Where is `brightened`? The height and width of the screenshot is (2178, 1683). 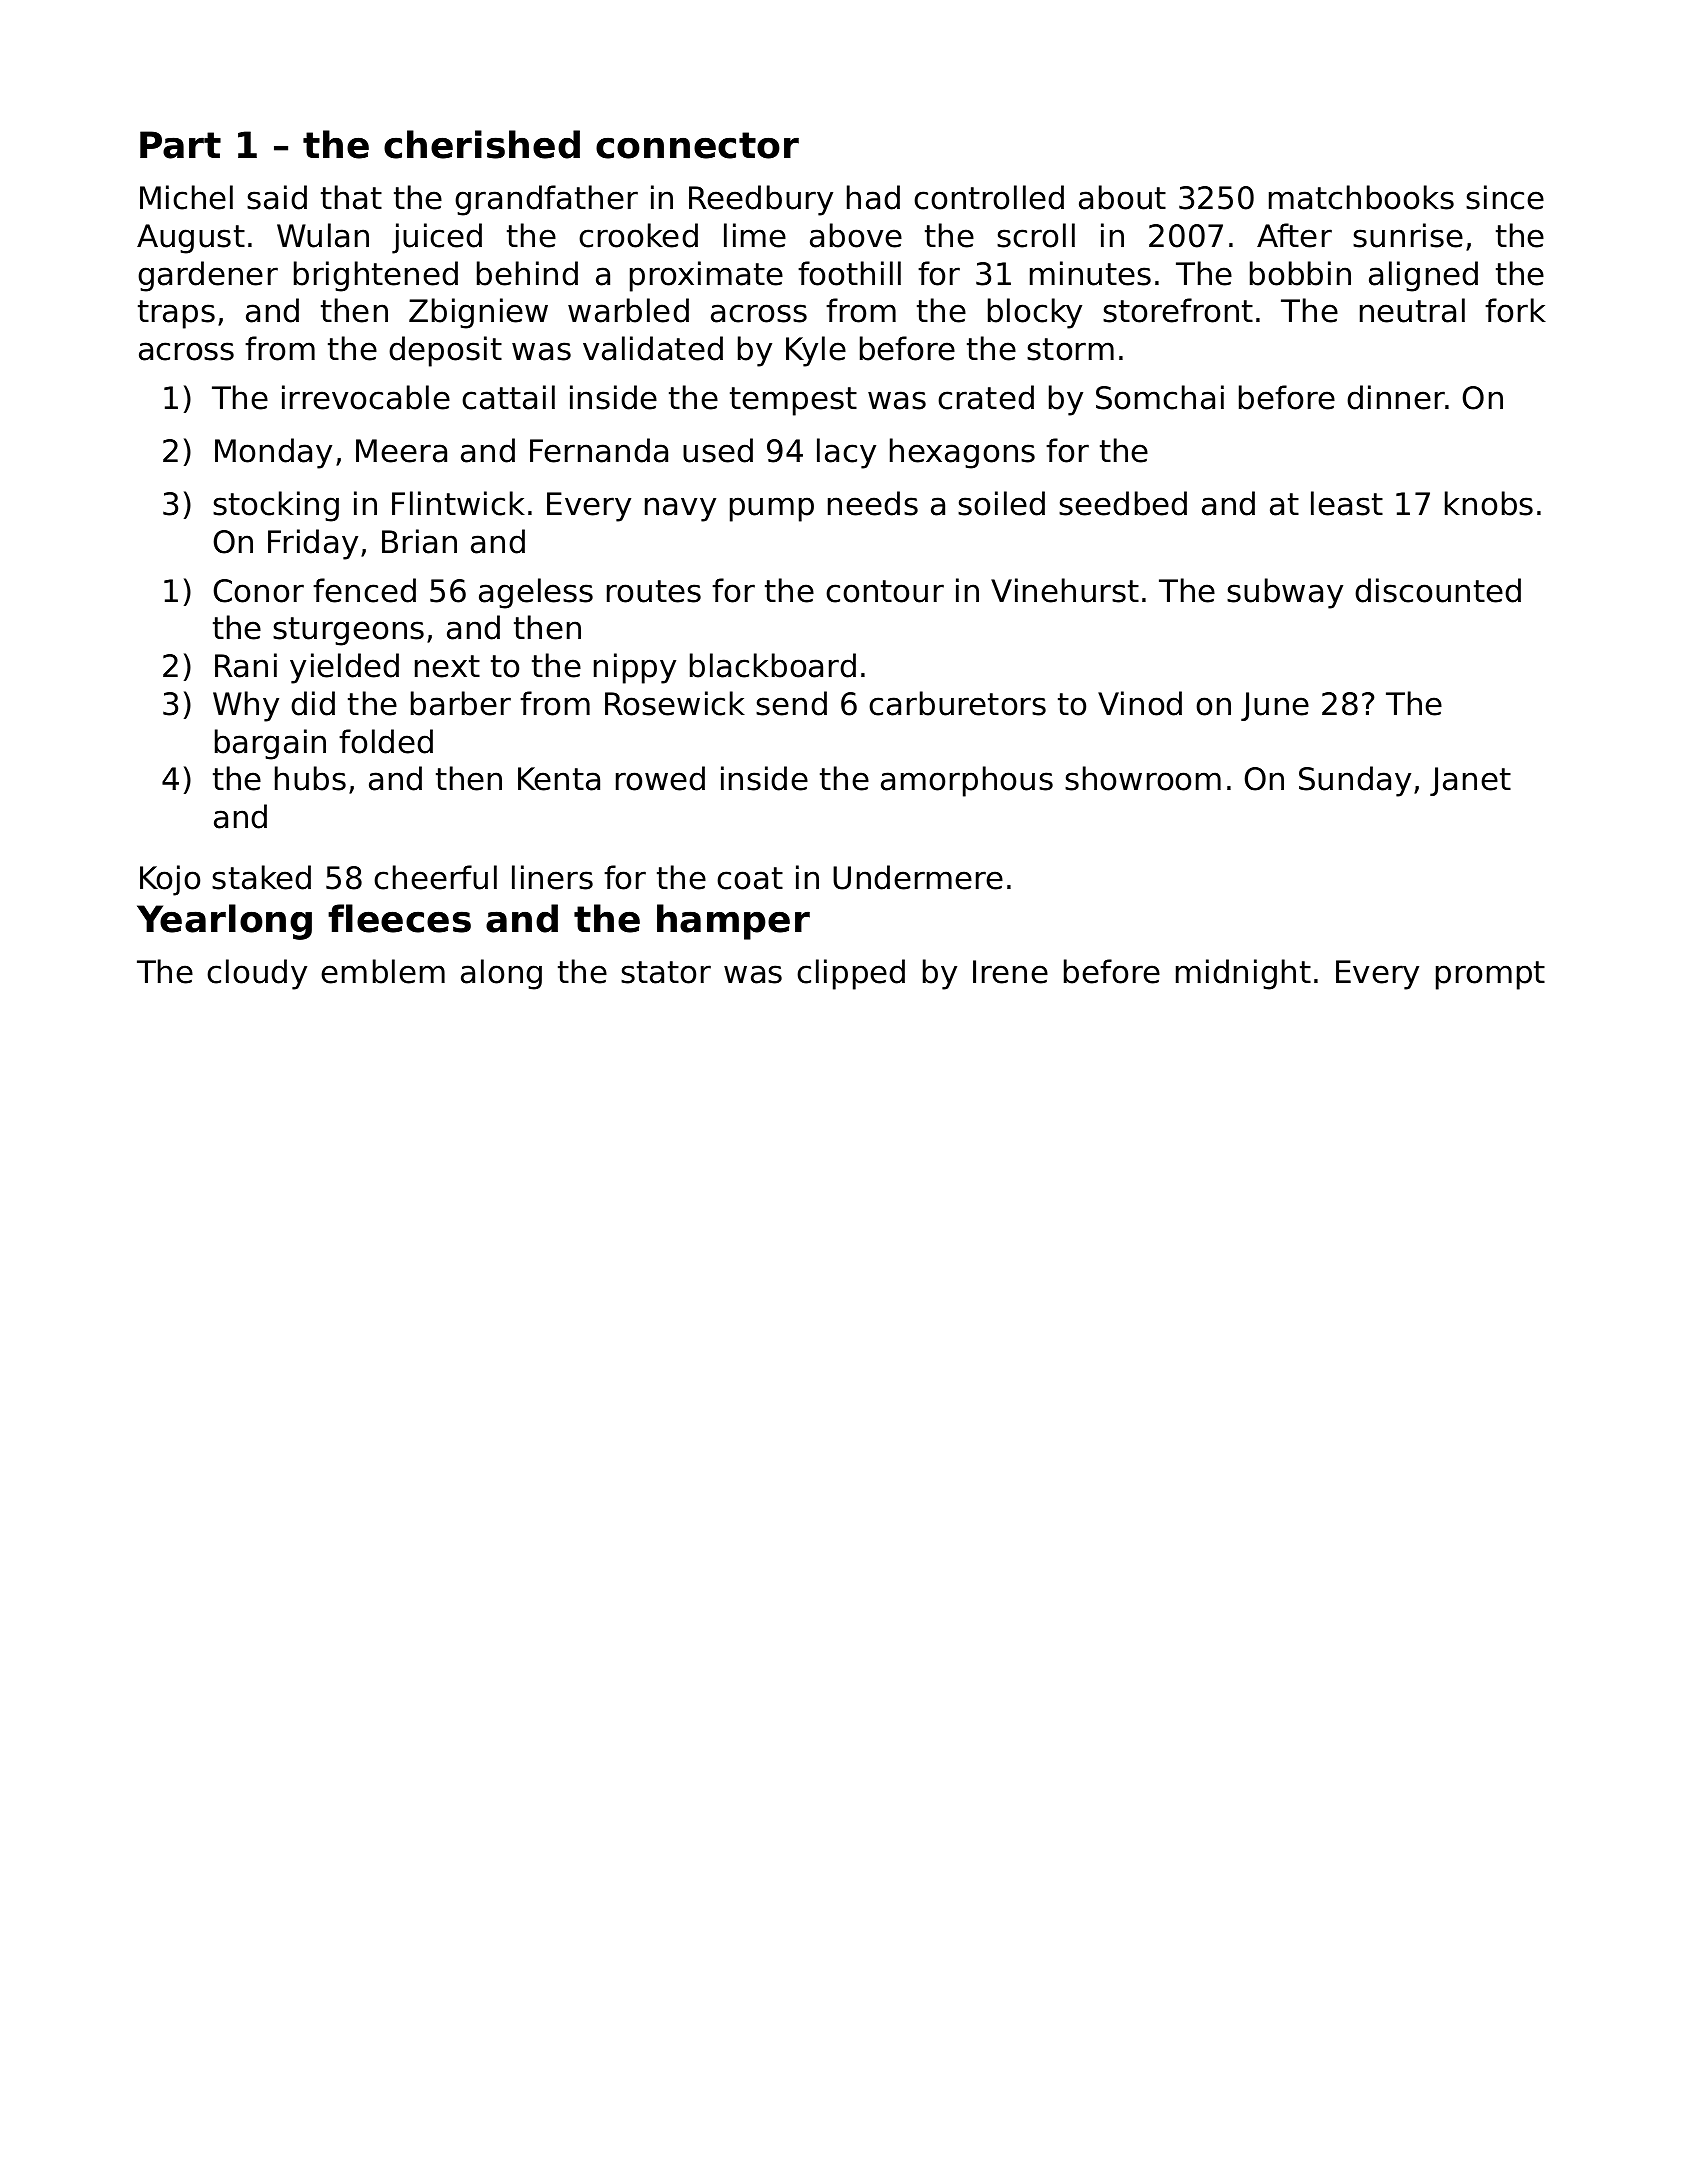 brightened is located at coordinates (376, 276).
